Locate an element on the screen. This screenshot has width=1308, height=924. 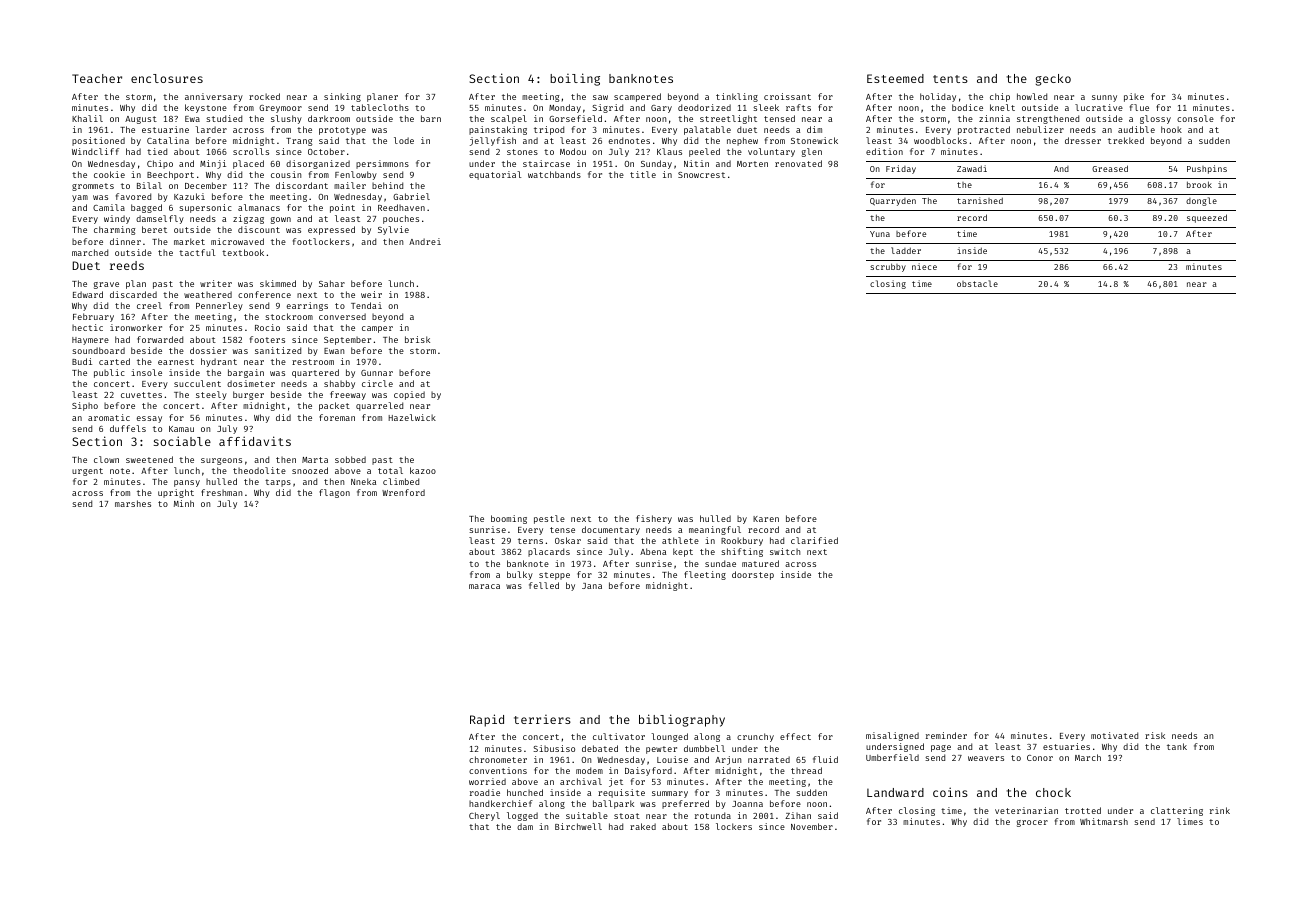
skimmed is located at coordinates (278, 283).
